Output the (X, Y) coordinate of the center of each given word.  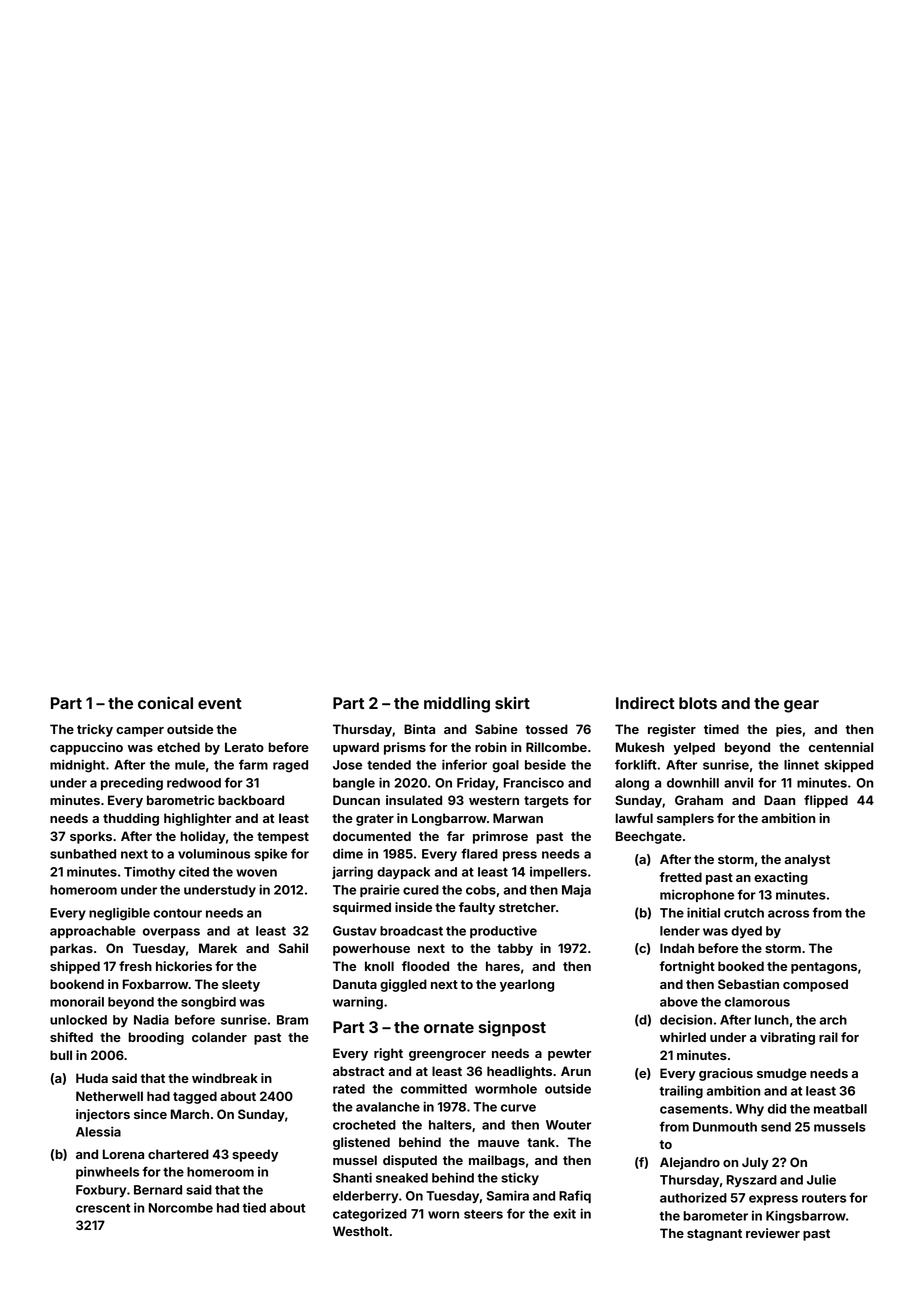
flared (479, 853)
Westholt (361, 1231)
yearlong (527, 985)
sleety (241, 985)
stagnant (714, 1235)
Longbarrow (449, 819)
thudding (131, 819)
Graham (699, 800)
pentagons (824, 968)
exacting (781, 878)
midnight (77, 766)
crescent (103, 1208)
